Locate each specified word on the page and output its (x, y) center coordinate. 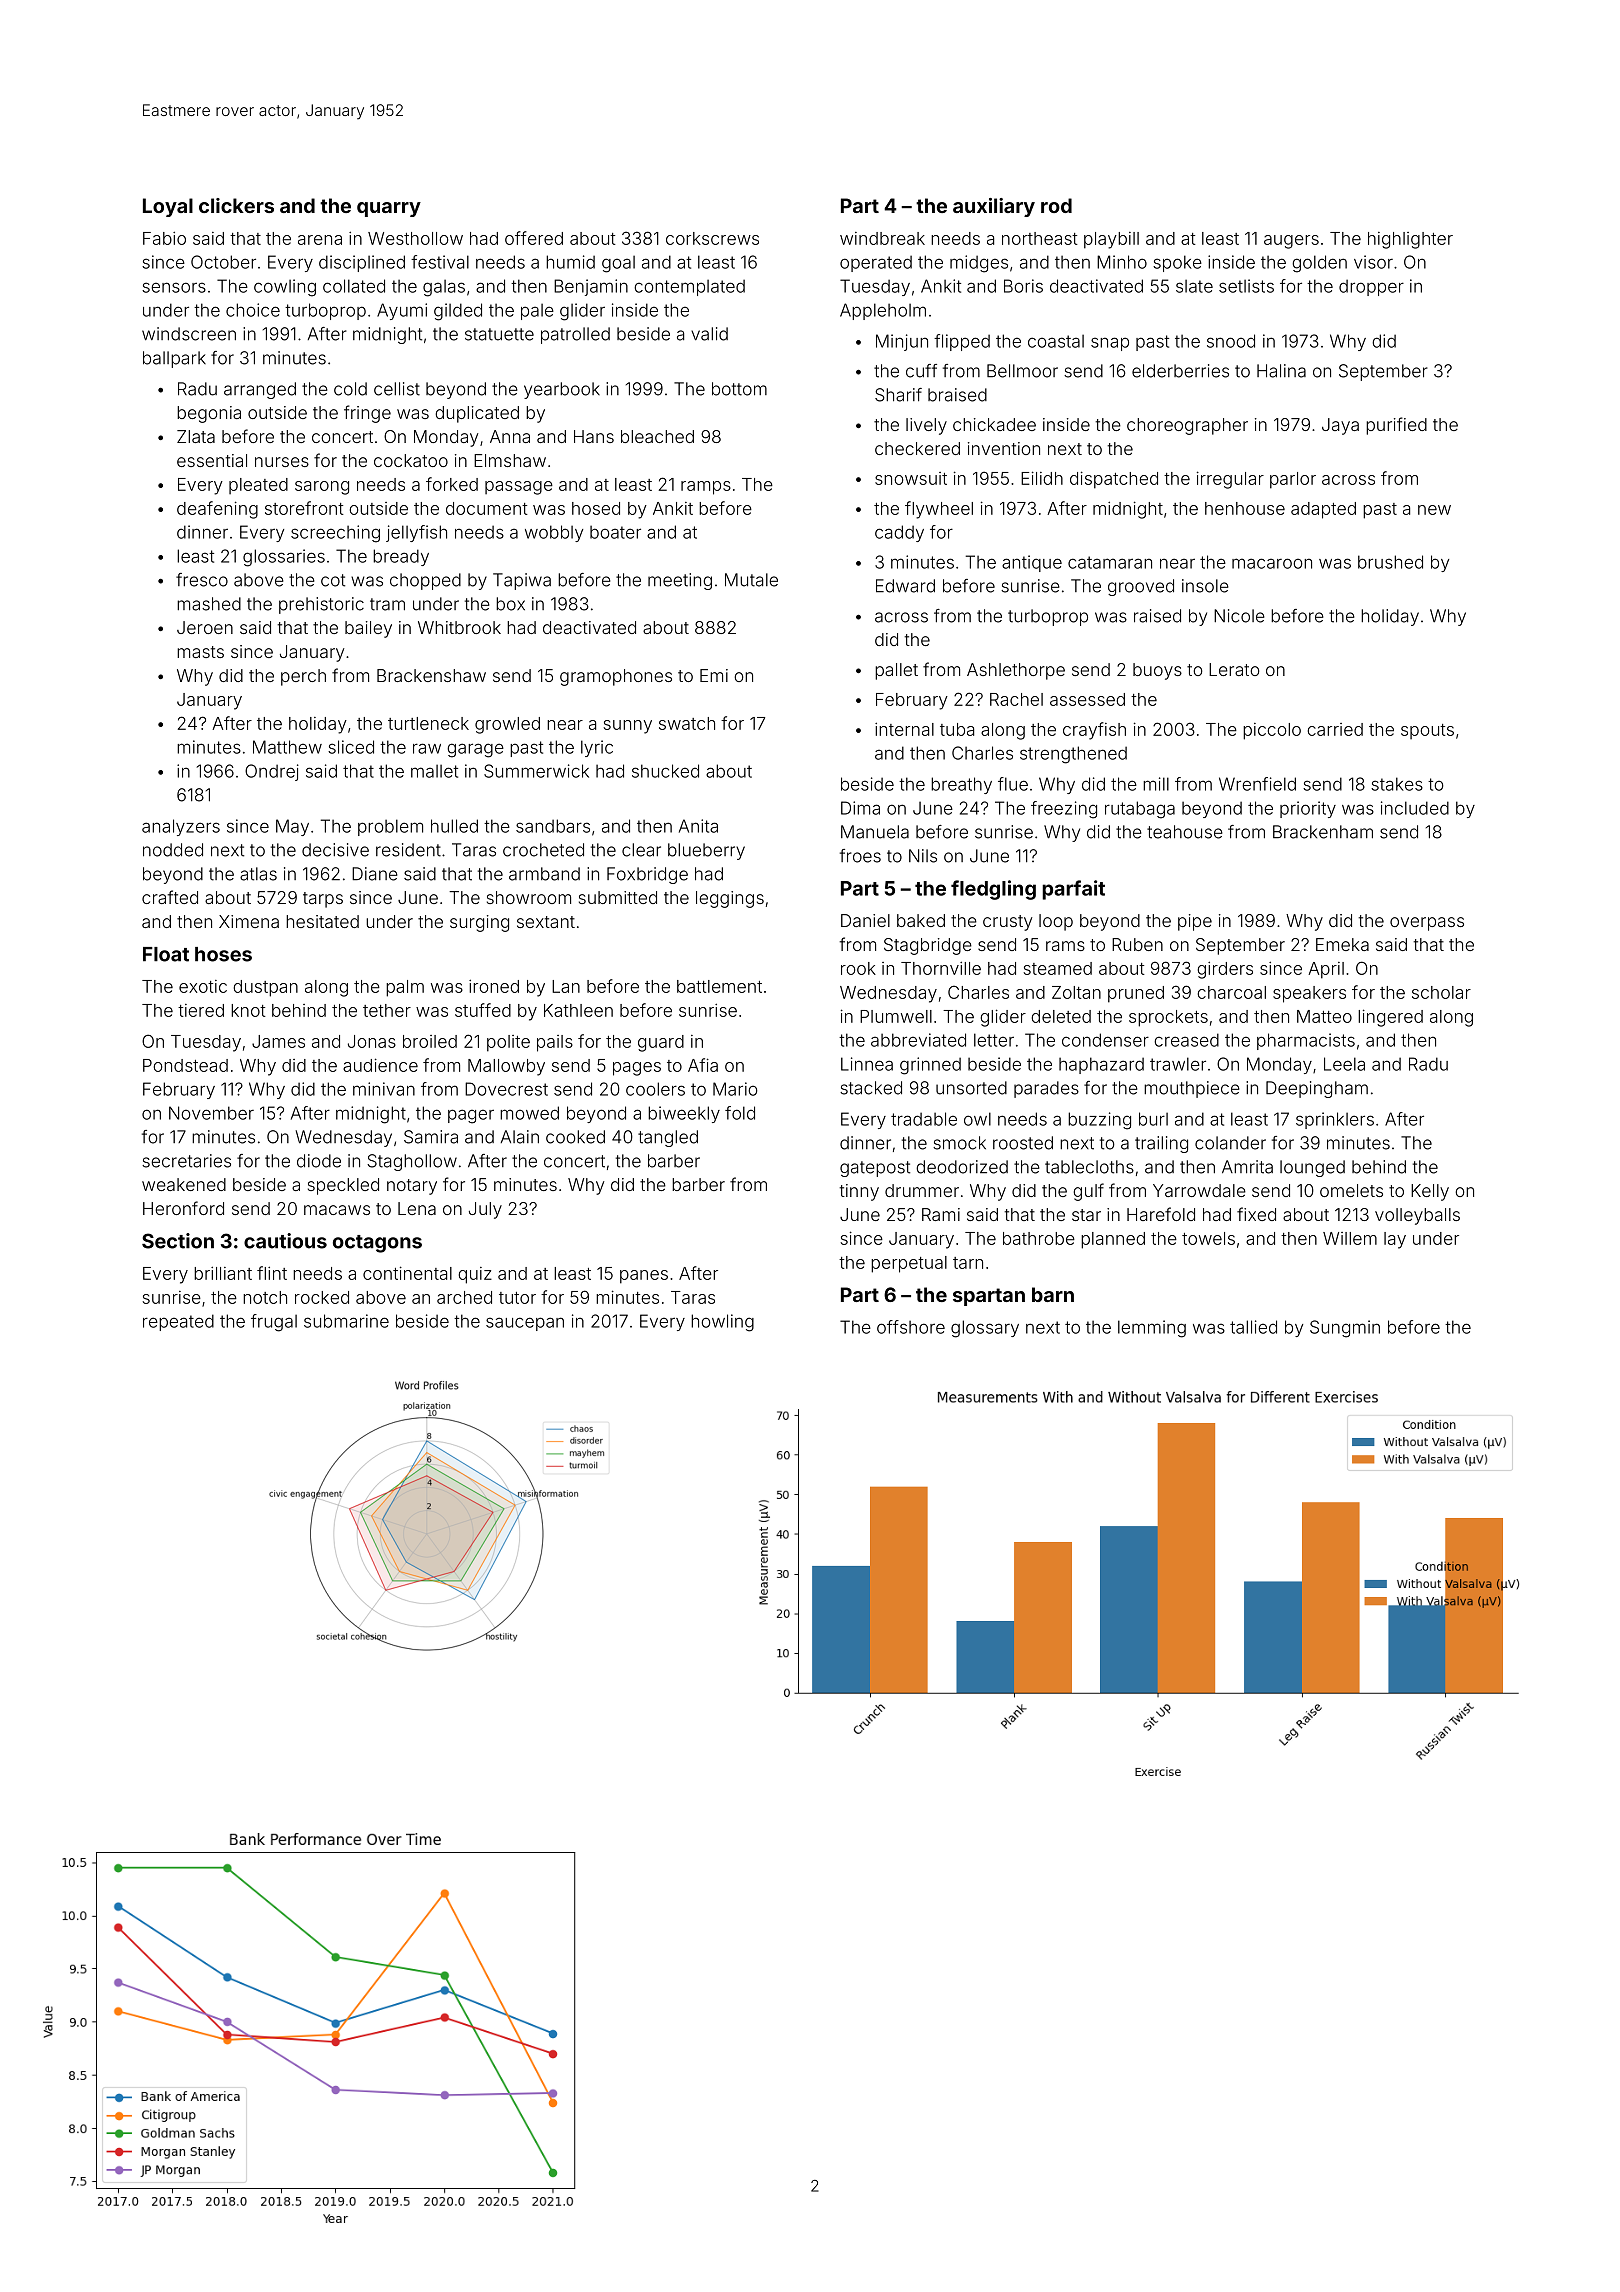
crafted (170, 897)
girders (1225, 970)
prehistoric (321, 605)
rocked (322, 1297)
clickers (236, 205)
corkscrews (712, 238)
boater (615, 532)
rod (1056, 205)
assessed (1087, 699)
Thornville (941, 968)
